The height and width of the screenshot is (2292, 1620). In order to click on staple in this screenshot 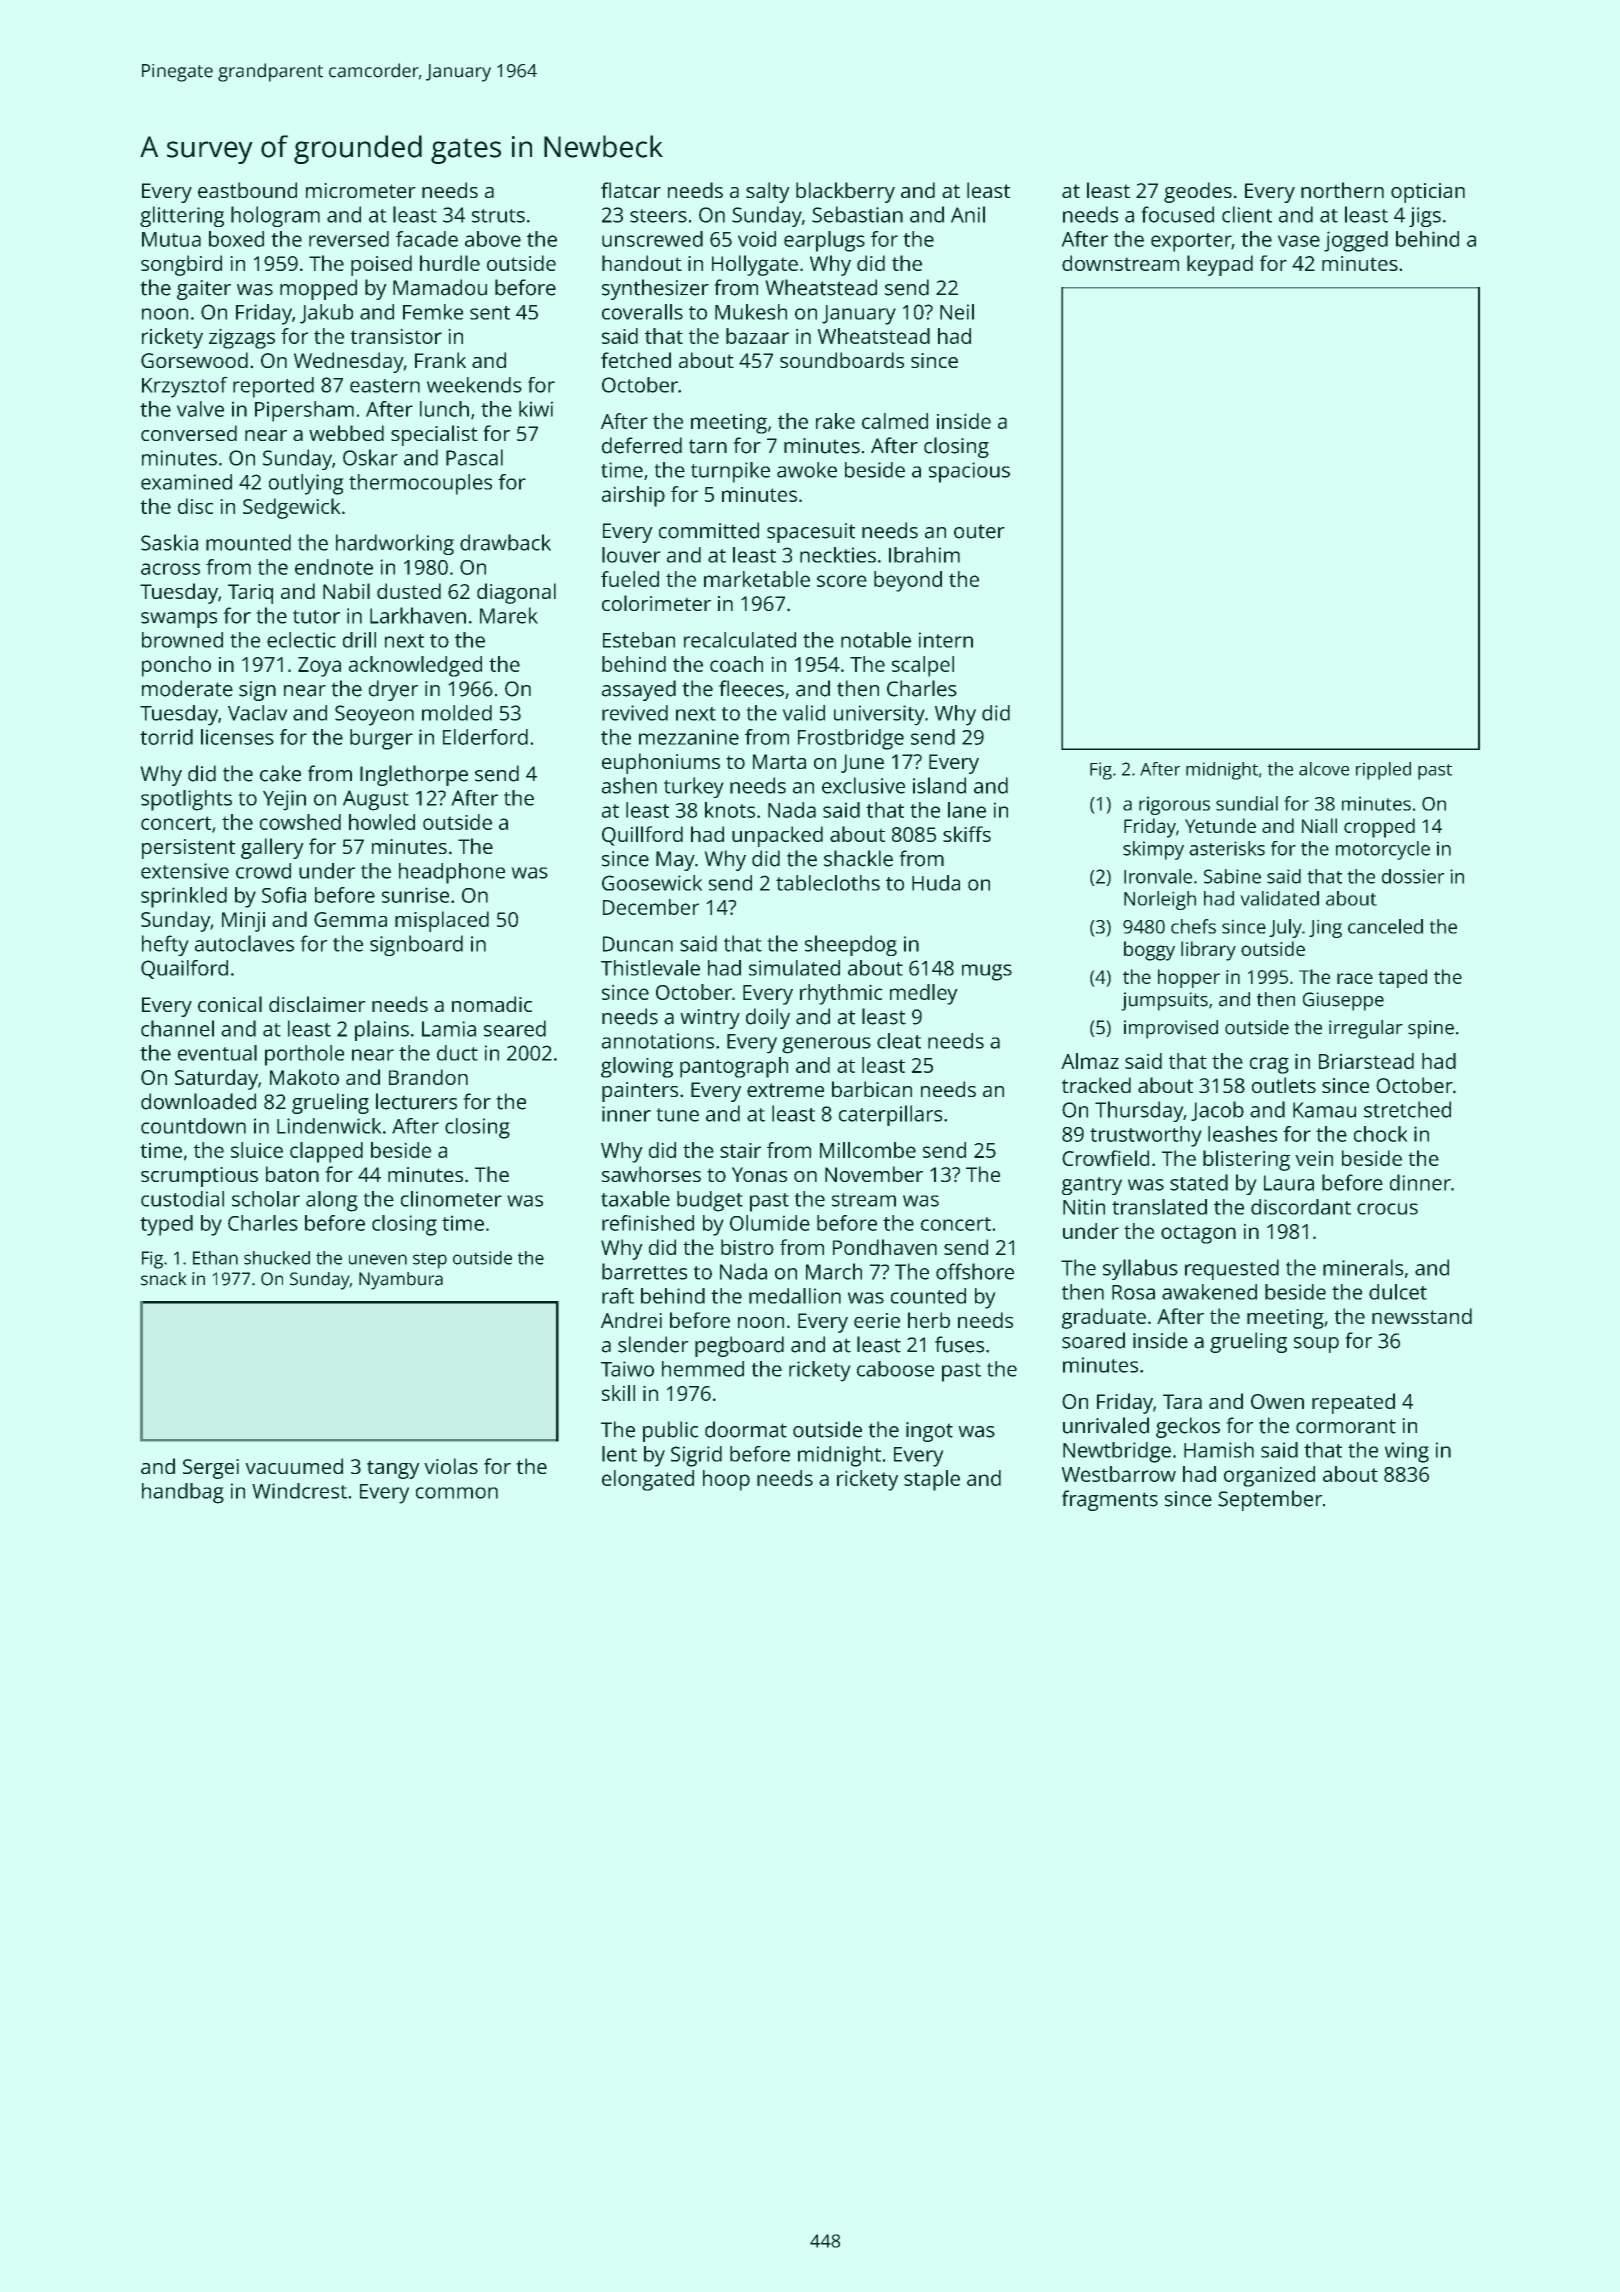, I will do `click(932, 1480)`.
